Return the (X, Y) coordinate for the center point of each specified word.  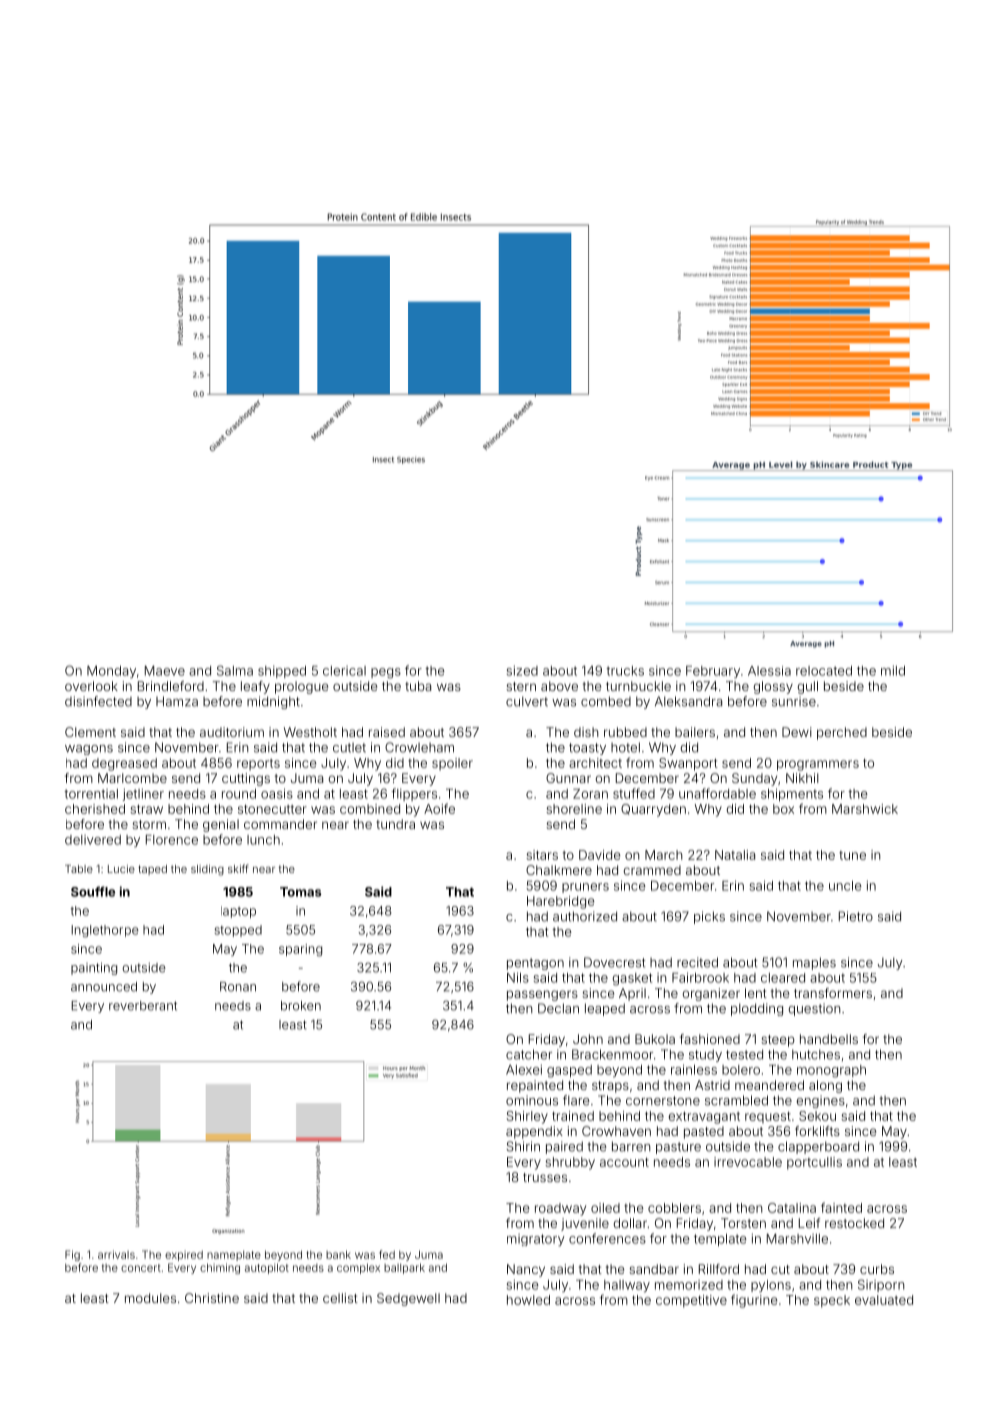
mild (893, 670)
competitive (691, 1301)
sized (522, 670)
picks (709, 917)
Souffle (93, 891)
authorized (585, 916)
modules (150, 1298)
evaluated (884, 1300)
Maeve (165, 671)
